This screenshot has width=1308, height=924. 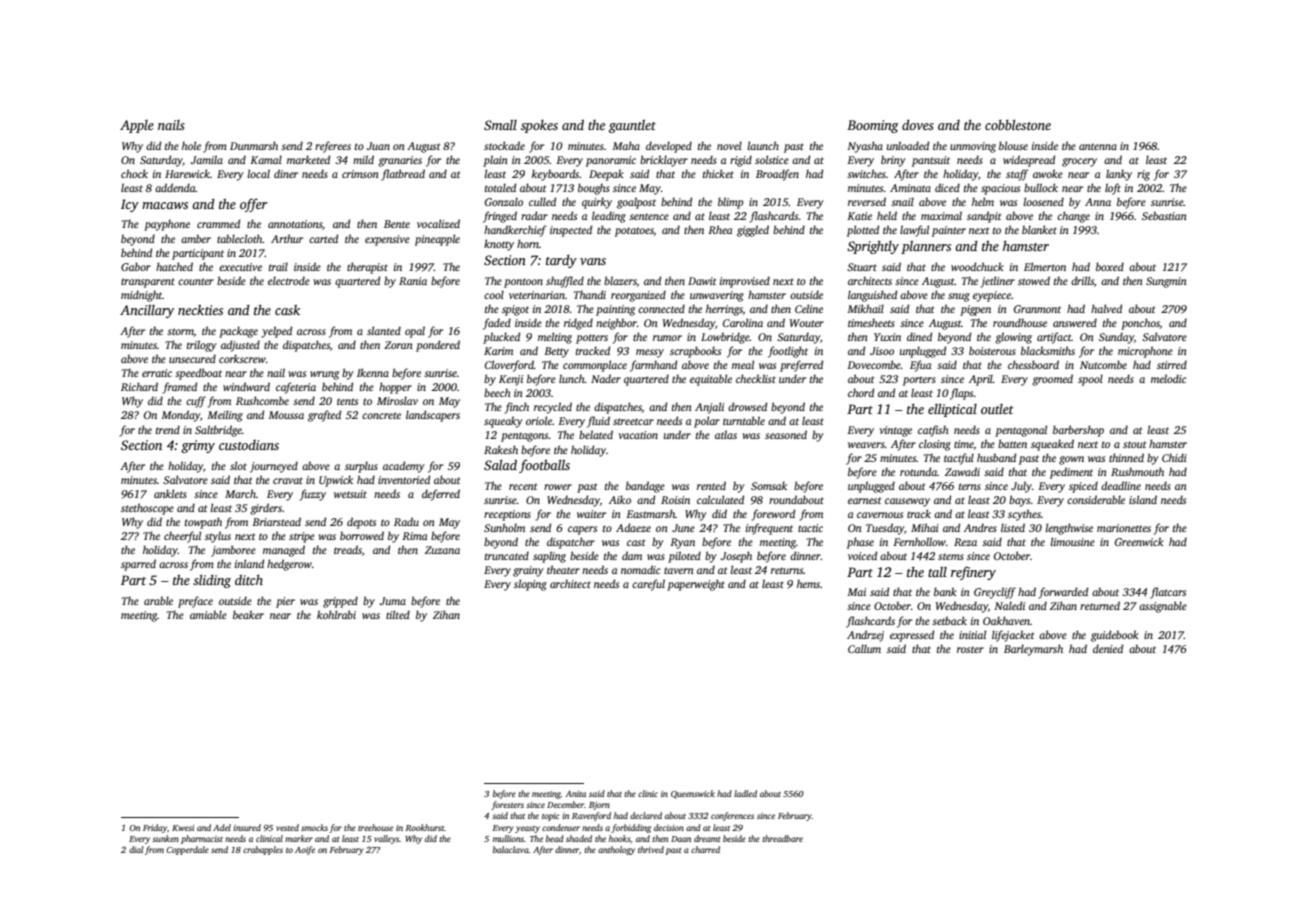 I want to click on faded, so click(x=497, y=324).
